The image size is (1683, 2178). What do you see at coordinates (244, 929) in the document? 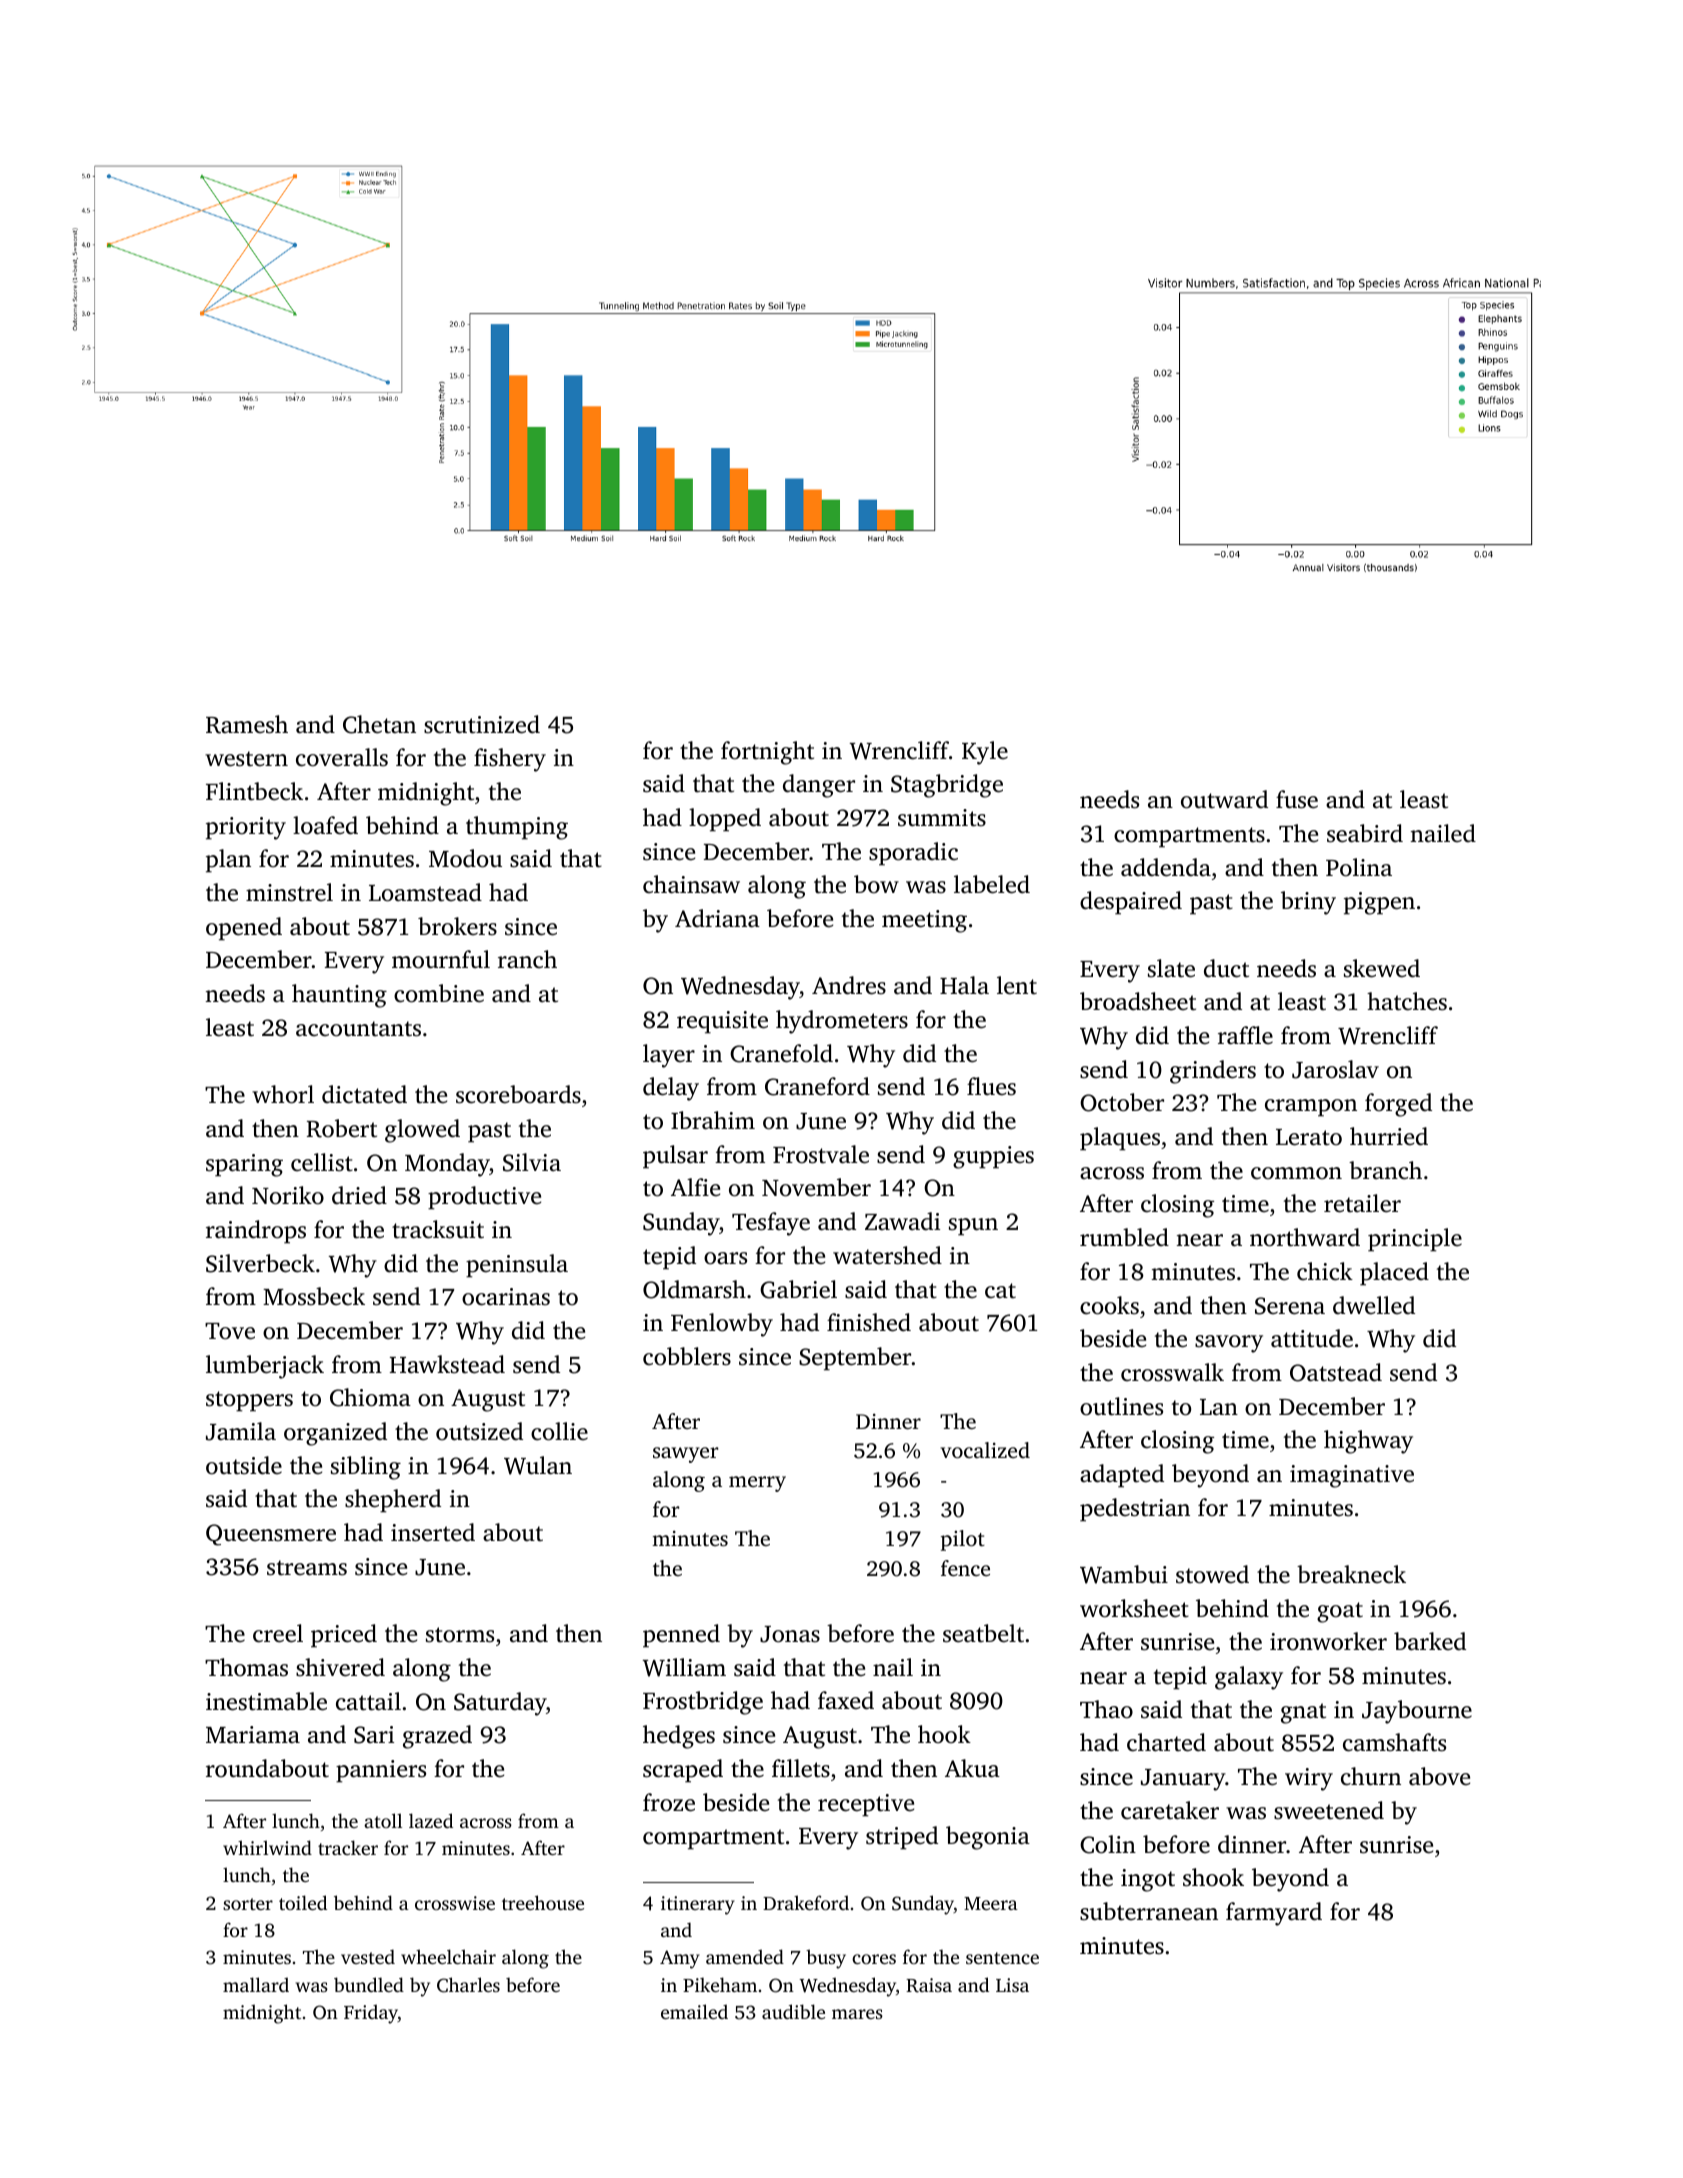
I see `opened` at bounding box center [244, 929].
